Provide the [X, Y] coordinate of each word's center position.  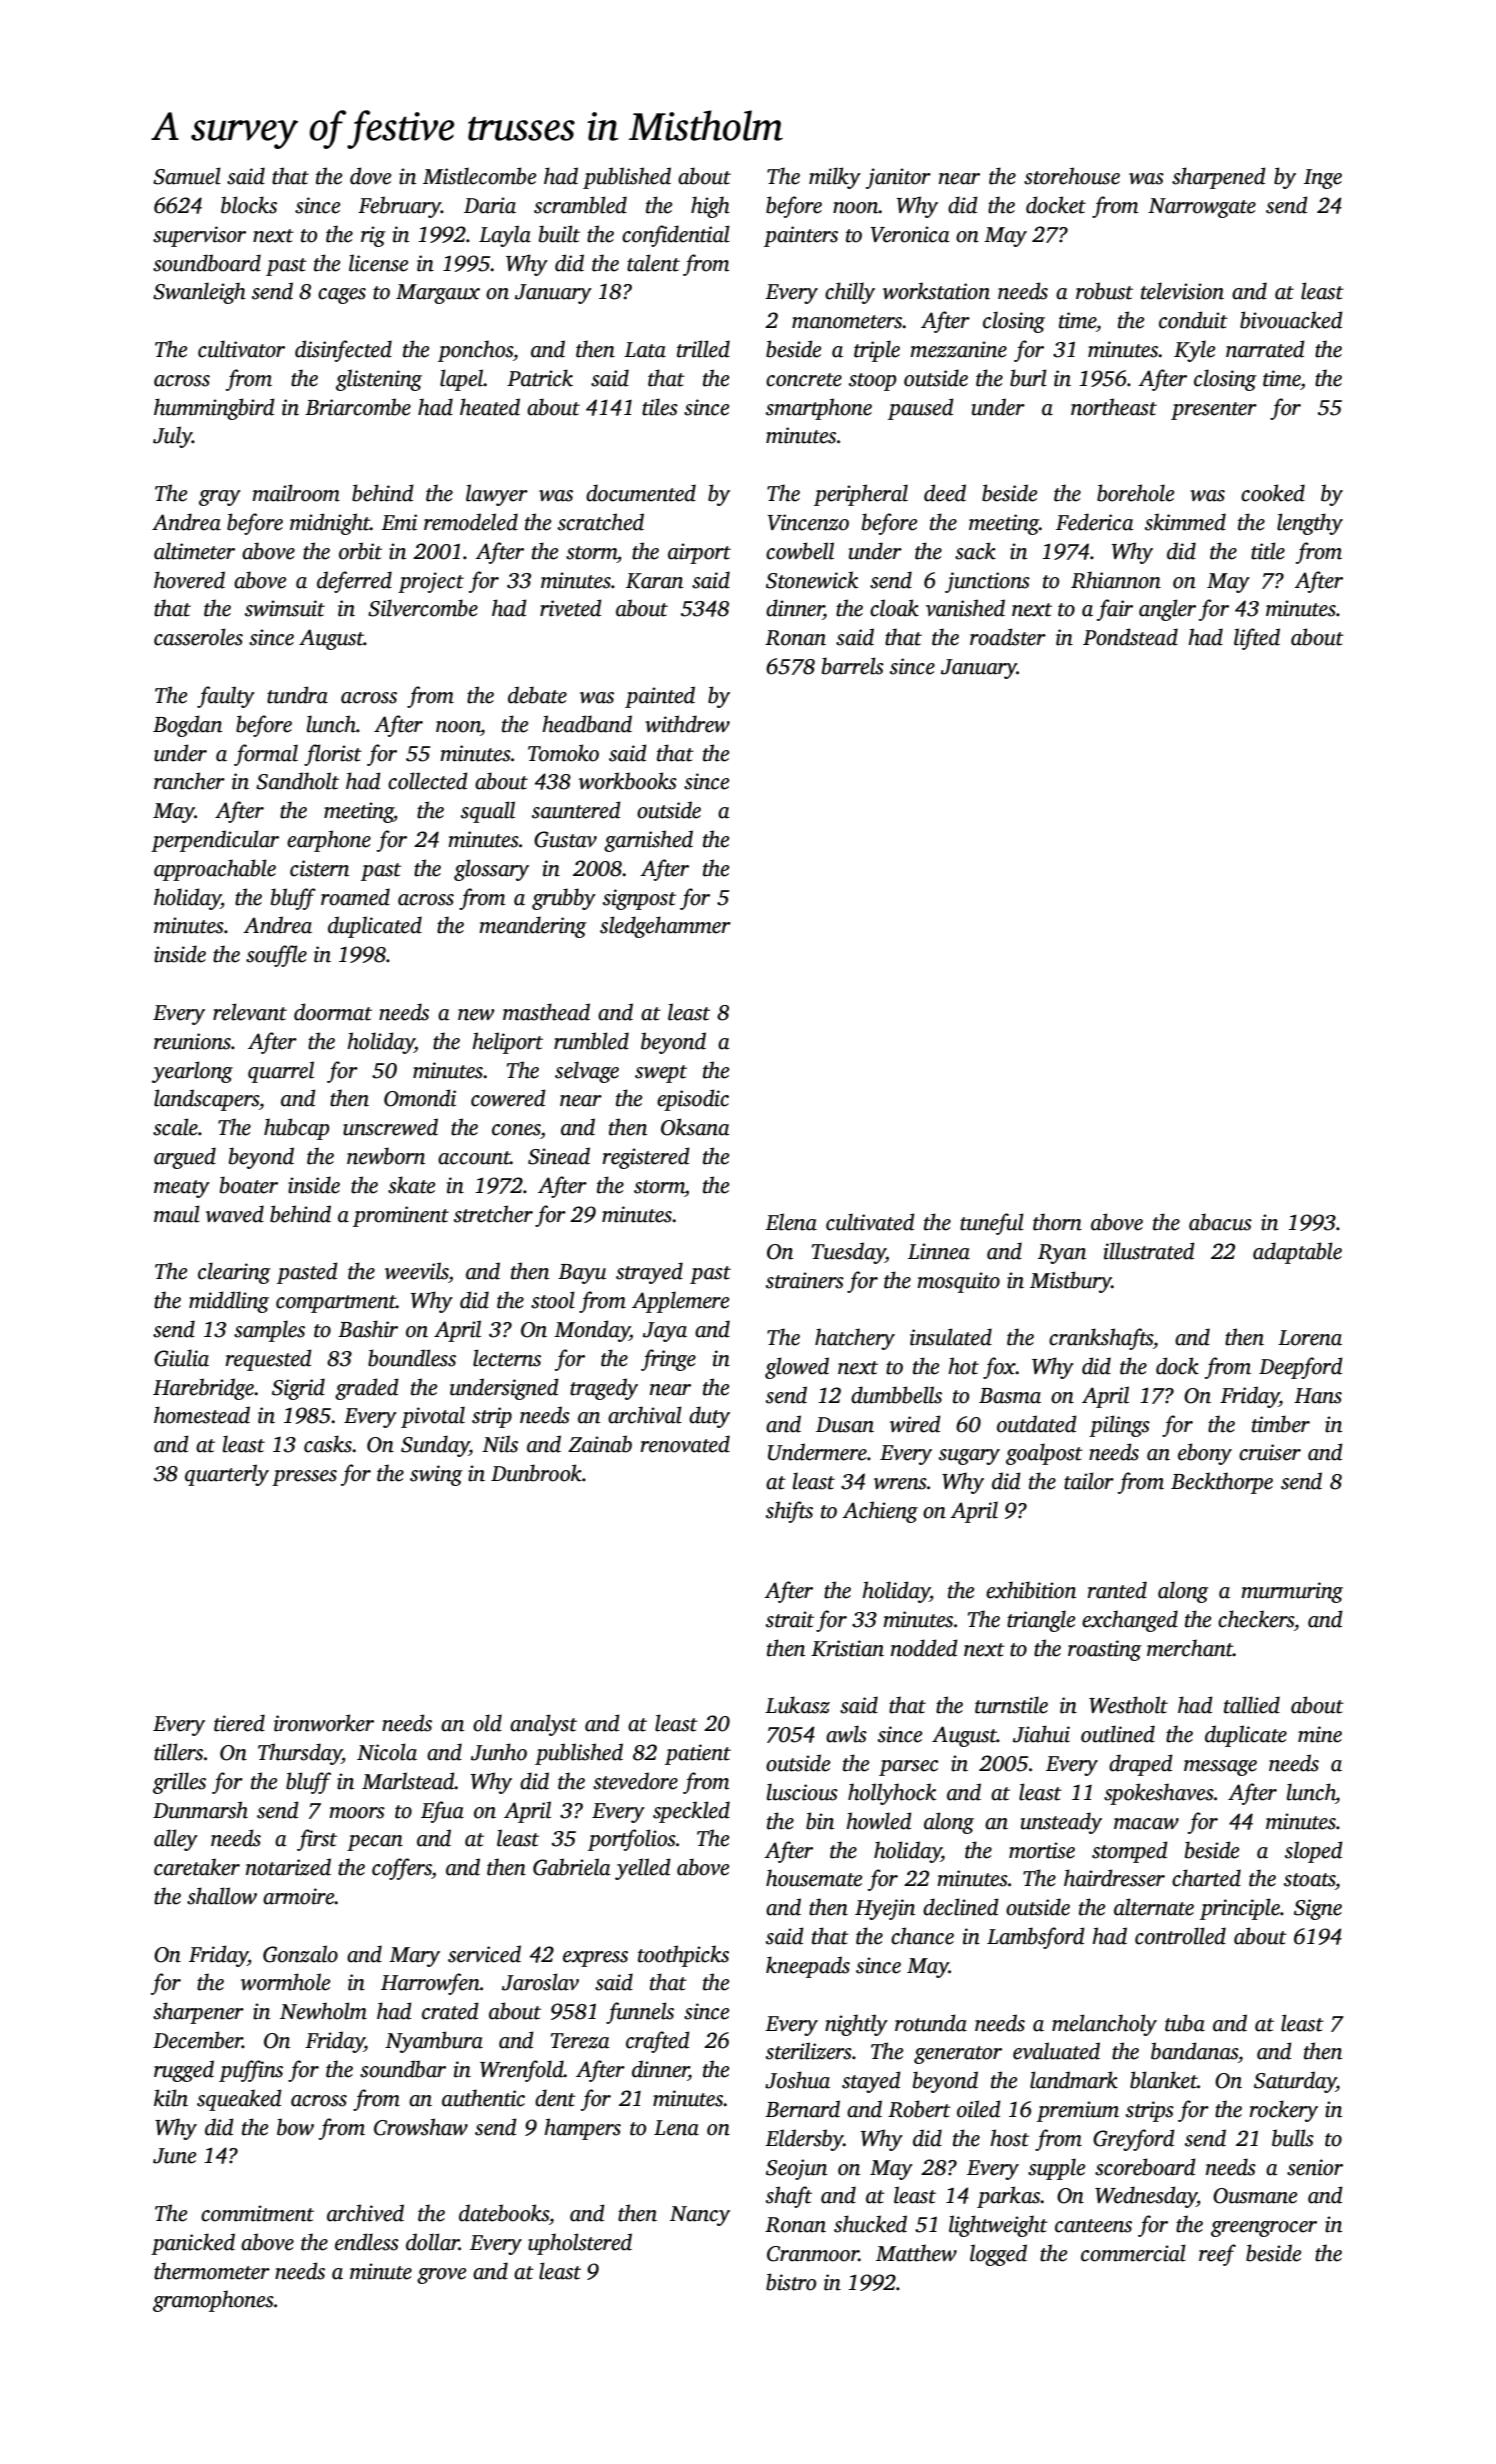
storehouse [1072, 176]
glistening [379, 380]
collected [428, 781]
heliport [507, 1043]
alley [176, 1840]
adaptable [1297, 1253]
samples [269, 1331]
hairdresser [1114, 1878]
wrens [900, 1484]
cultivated [870, 1222]
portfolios [632, 1840]
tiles [660, 407]
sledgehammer [665, 927]
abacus [1220, 1222]
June [174, 2156]
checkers [1256, 1619]
